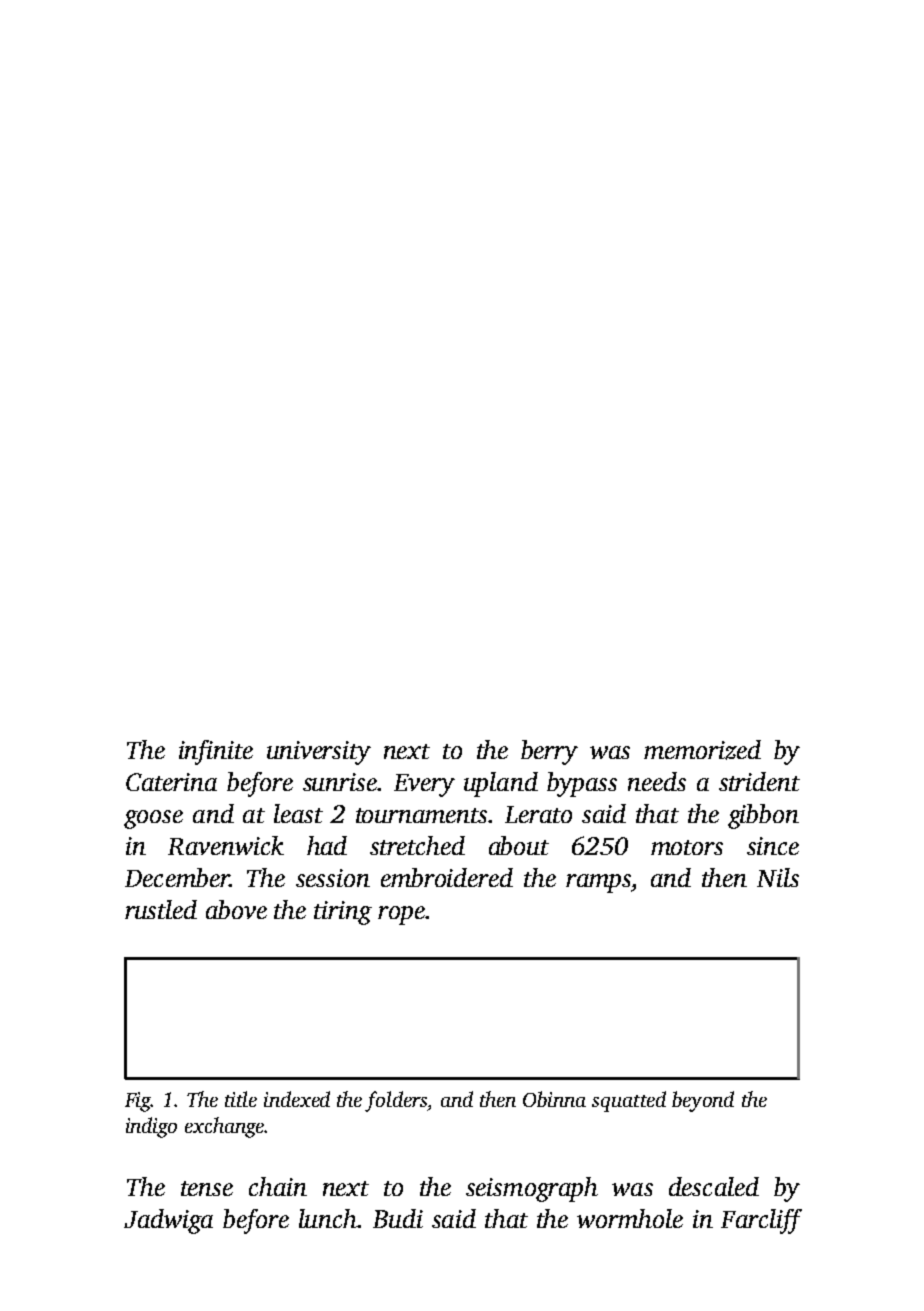  Describe the element at coordinates (401, 915) in the screenshot. I see `rope` at that location.
